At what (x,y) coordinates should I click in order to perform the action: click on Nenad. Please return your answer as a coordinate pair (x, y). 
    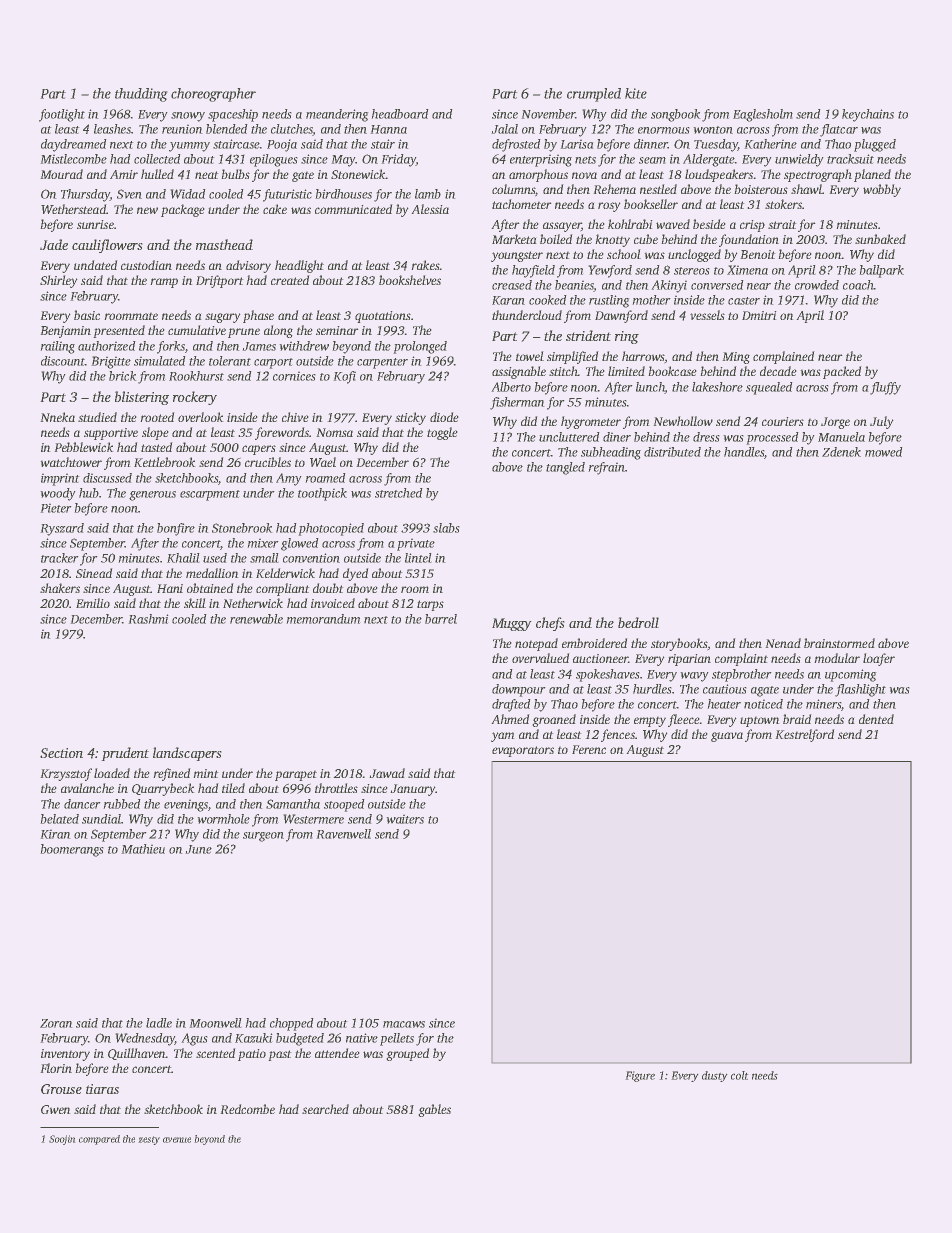
    Looking at the image, I should click on (783, 643).
